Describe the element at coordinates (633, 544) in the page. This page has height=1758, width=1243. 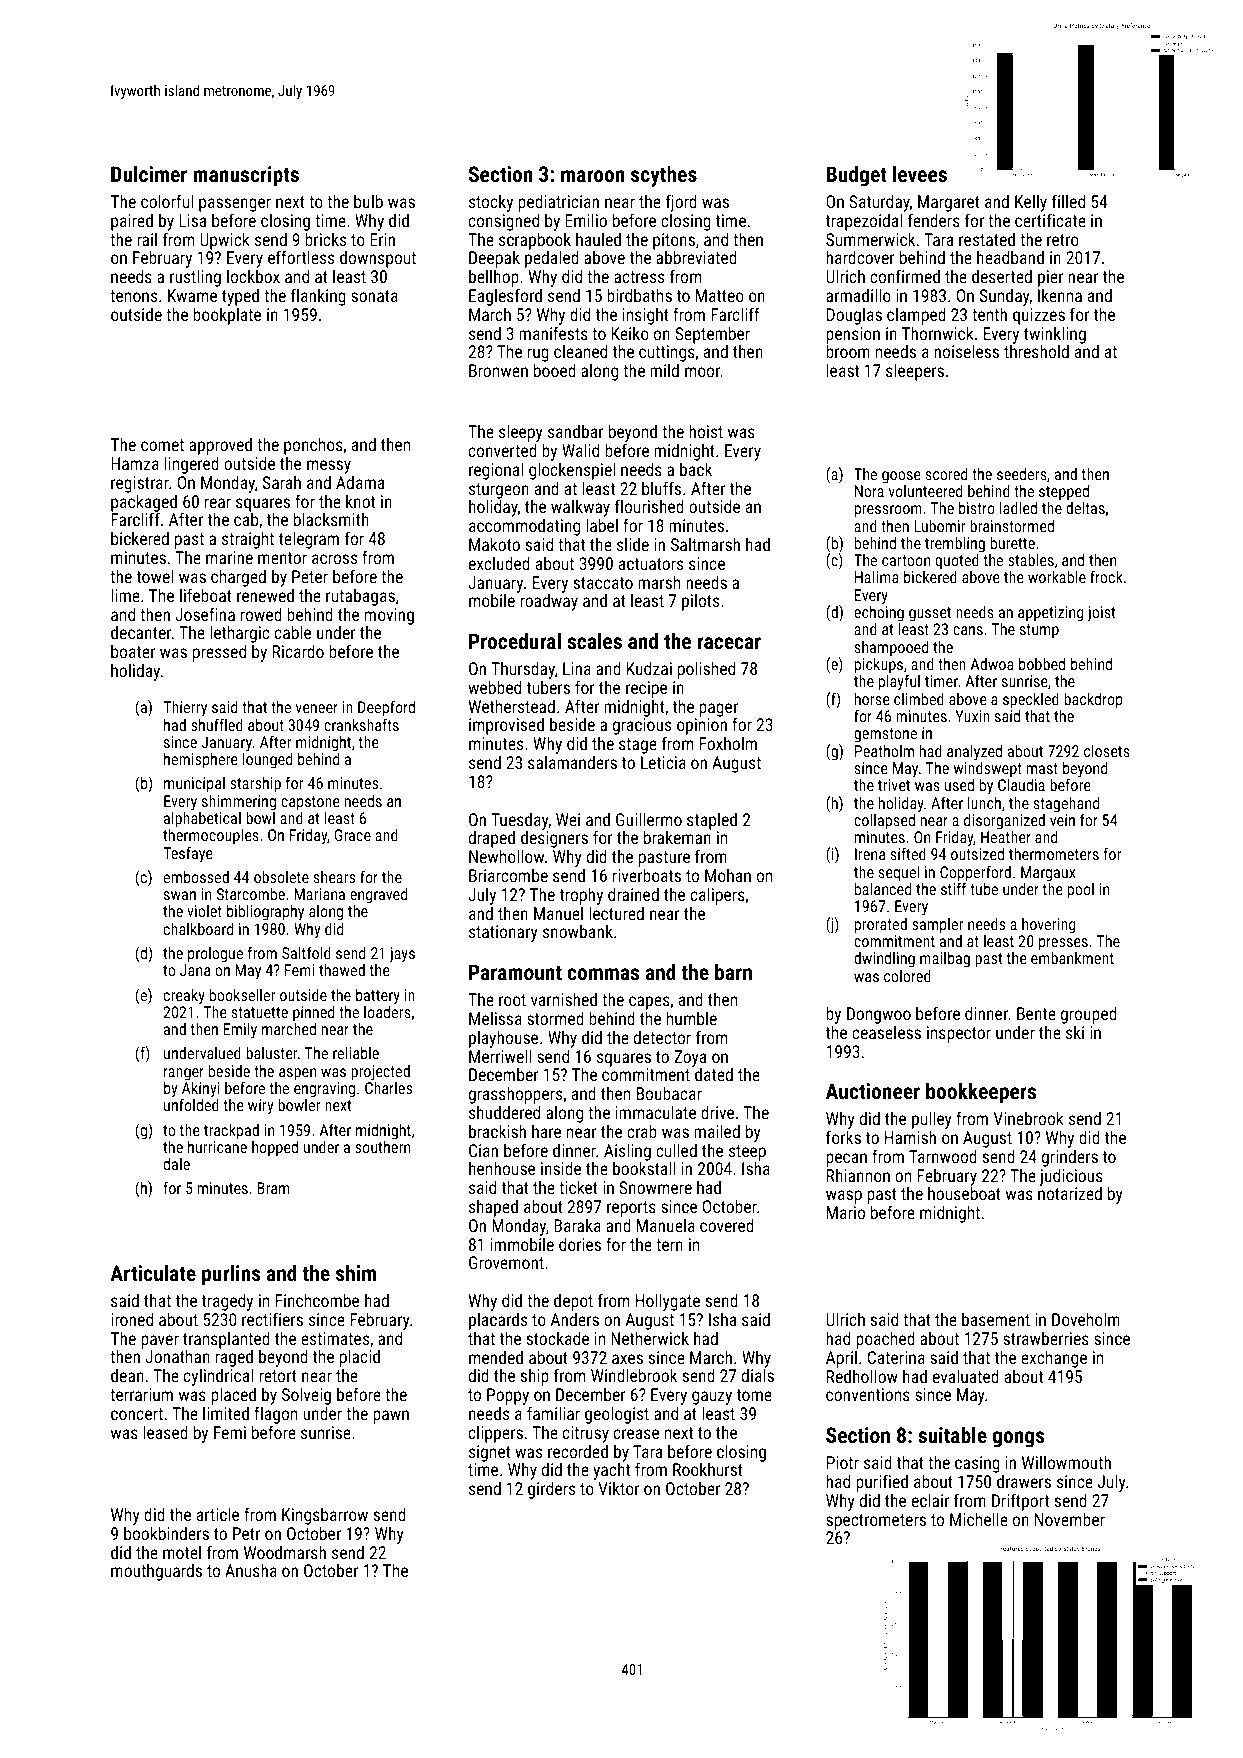
I see `slide` at that location.
